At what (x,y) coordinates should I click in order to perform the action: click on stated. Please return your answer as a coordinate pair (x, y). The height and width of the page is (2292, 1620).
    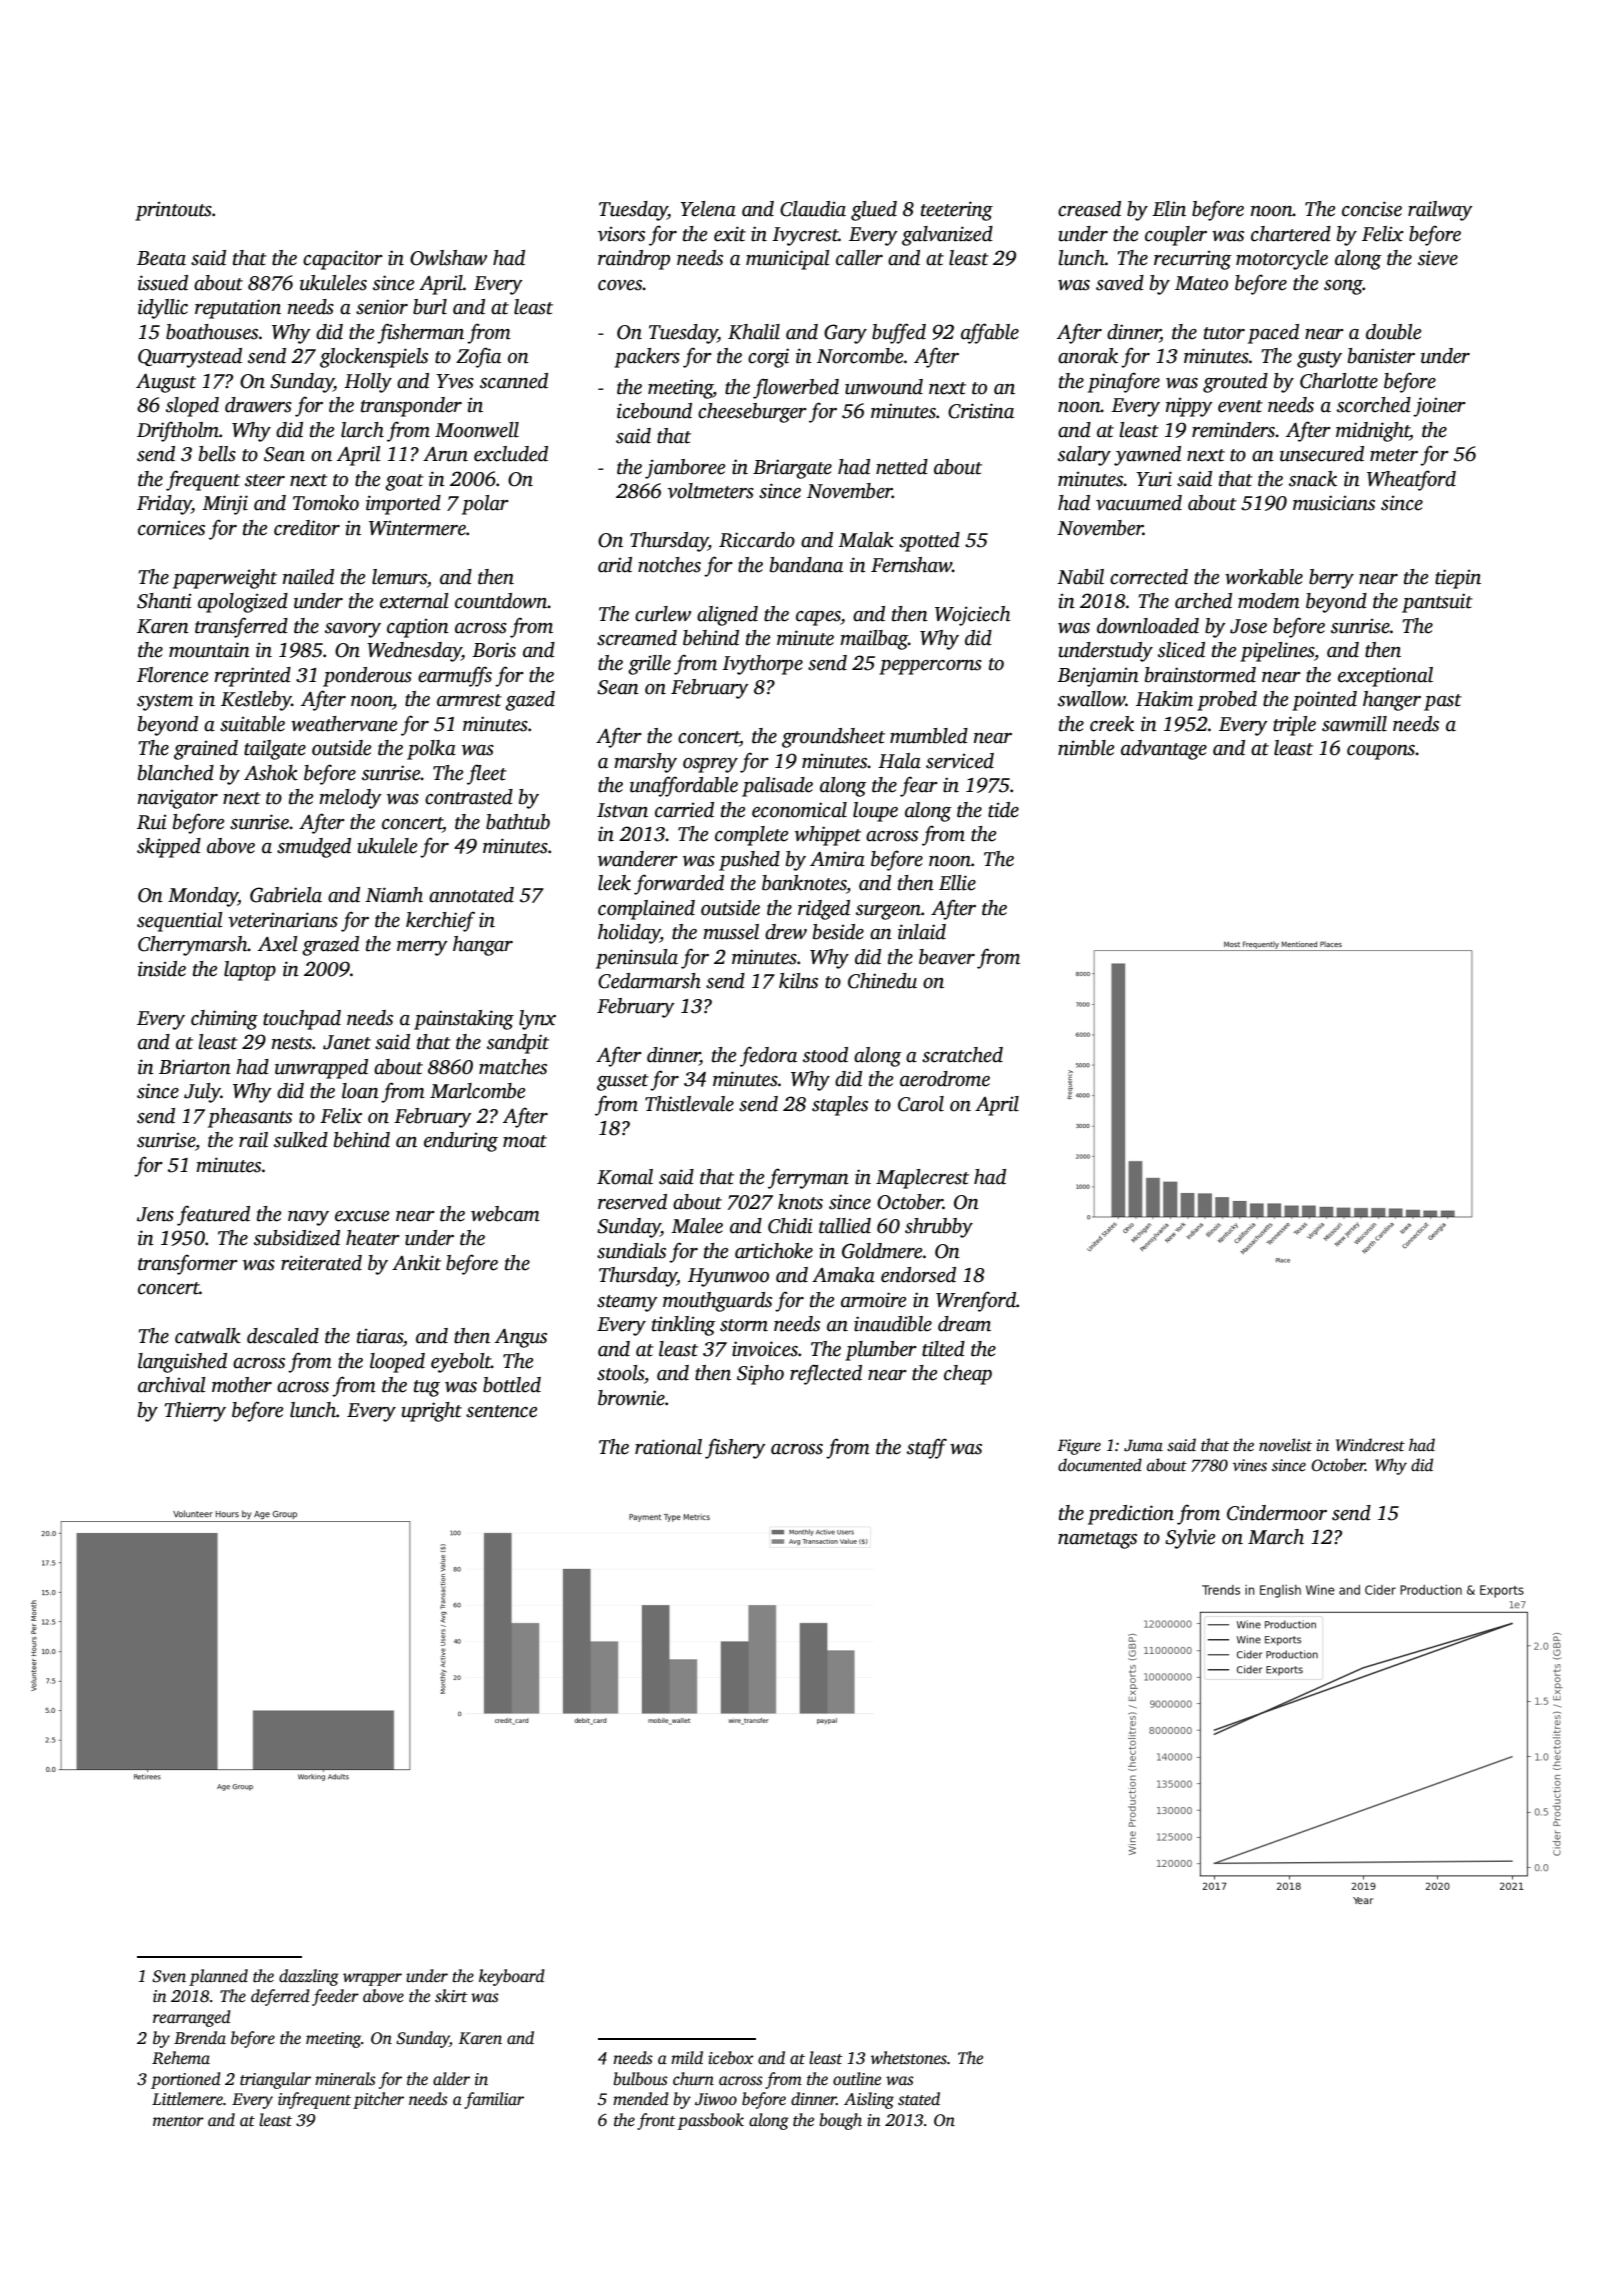
    Looking at the image, I should click on (919, 2099).
